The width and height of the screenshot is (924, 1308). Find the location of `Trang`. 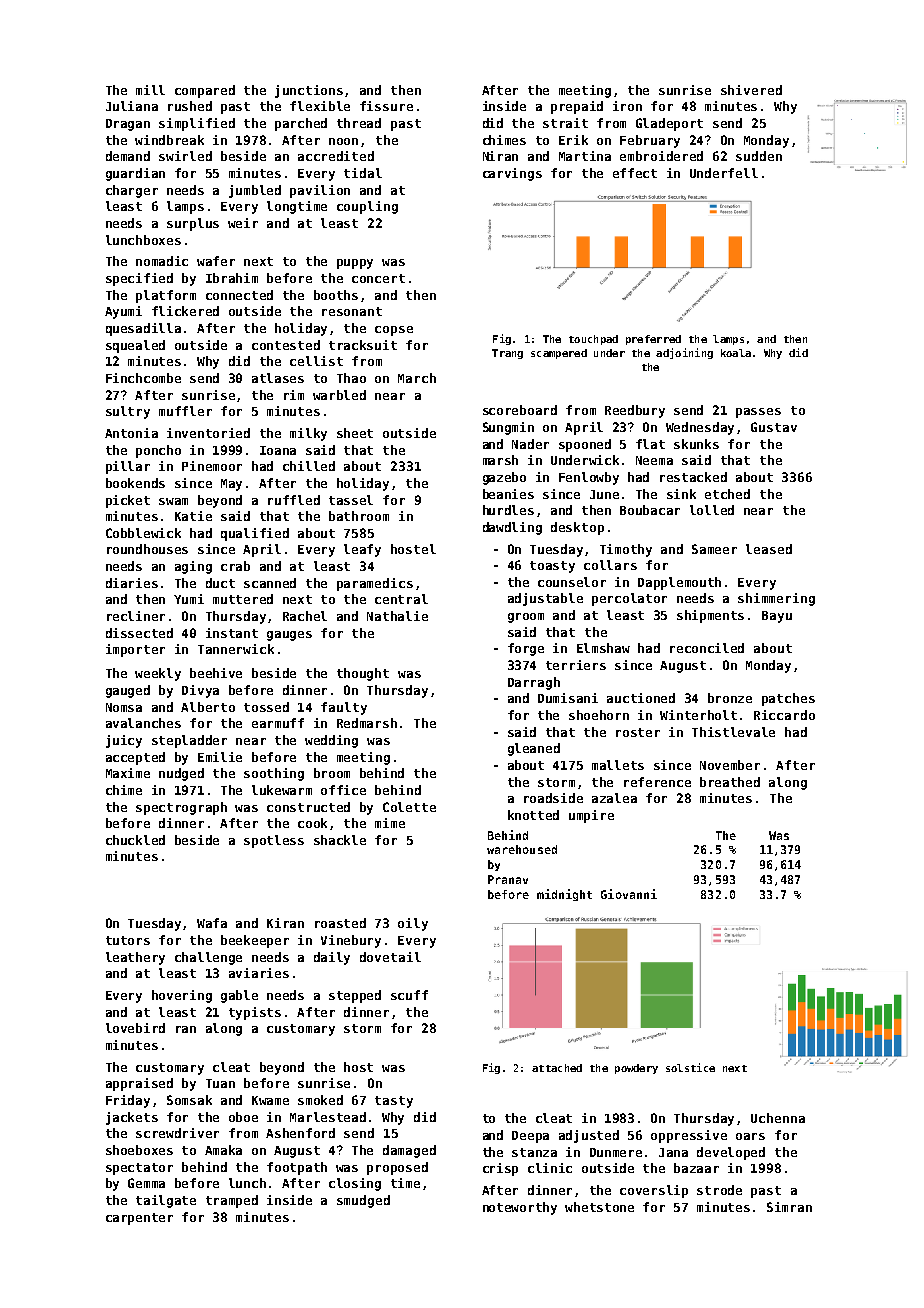

Trang is located at coordinates (507, 354).
